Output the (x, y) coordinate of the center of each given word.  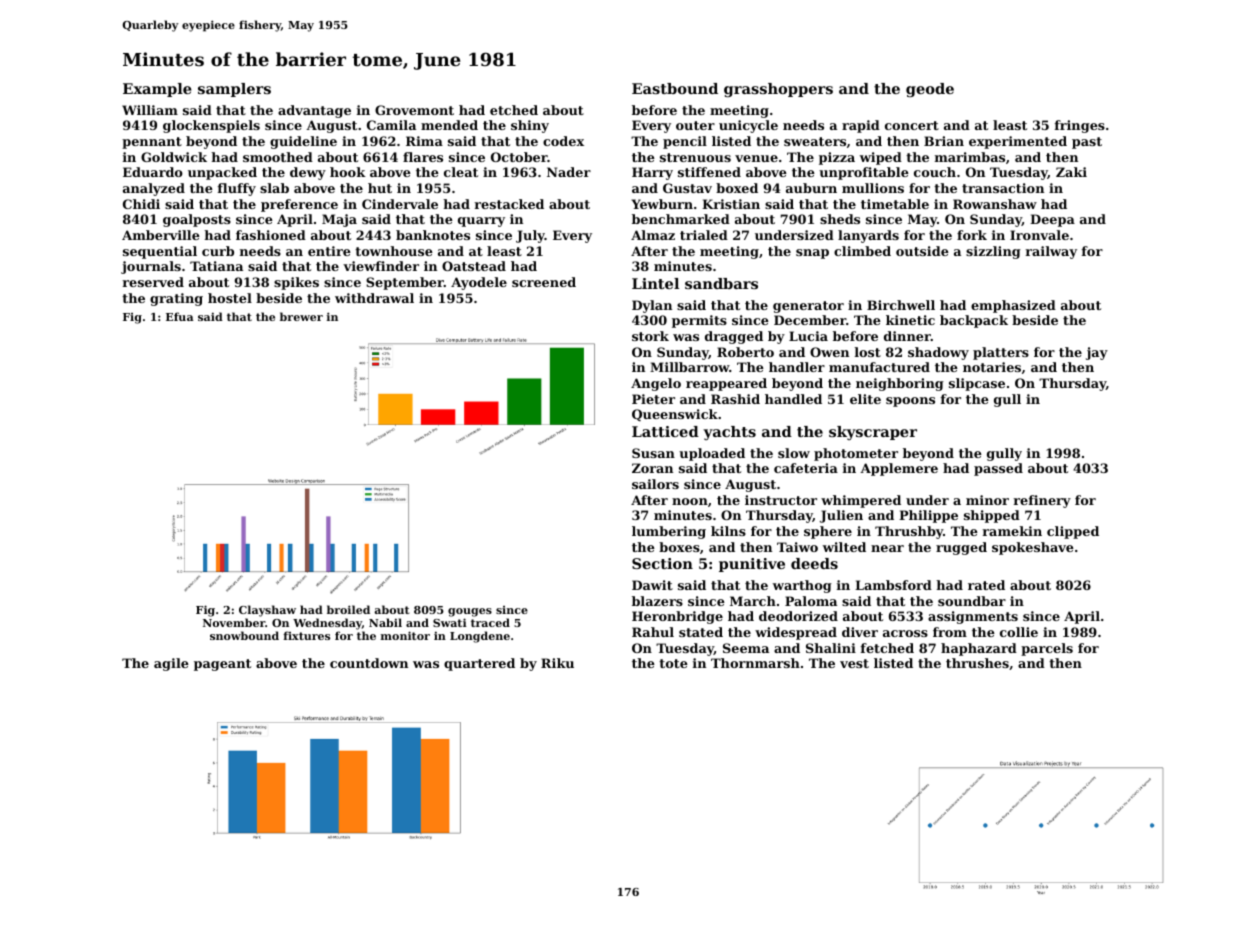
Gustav (687, 188)
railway (1051, 252)
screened (544, 282)
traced (490, 622)
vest (854, 663)
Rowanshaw (995, 204)
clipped (1073, 532)
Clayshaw (267, 611)
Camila (391, 125)
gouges (470, 612)
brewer (301, 316)
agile (171, 664)
